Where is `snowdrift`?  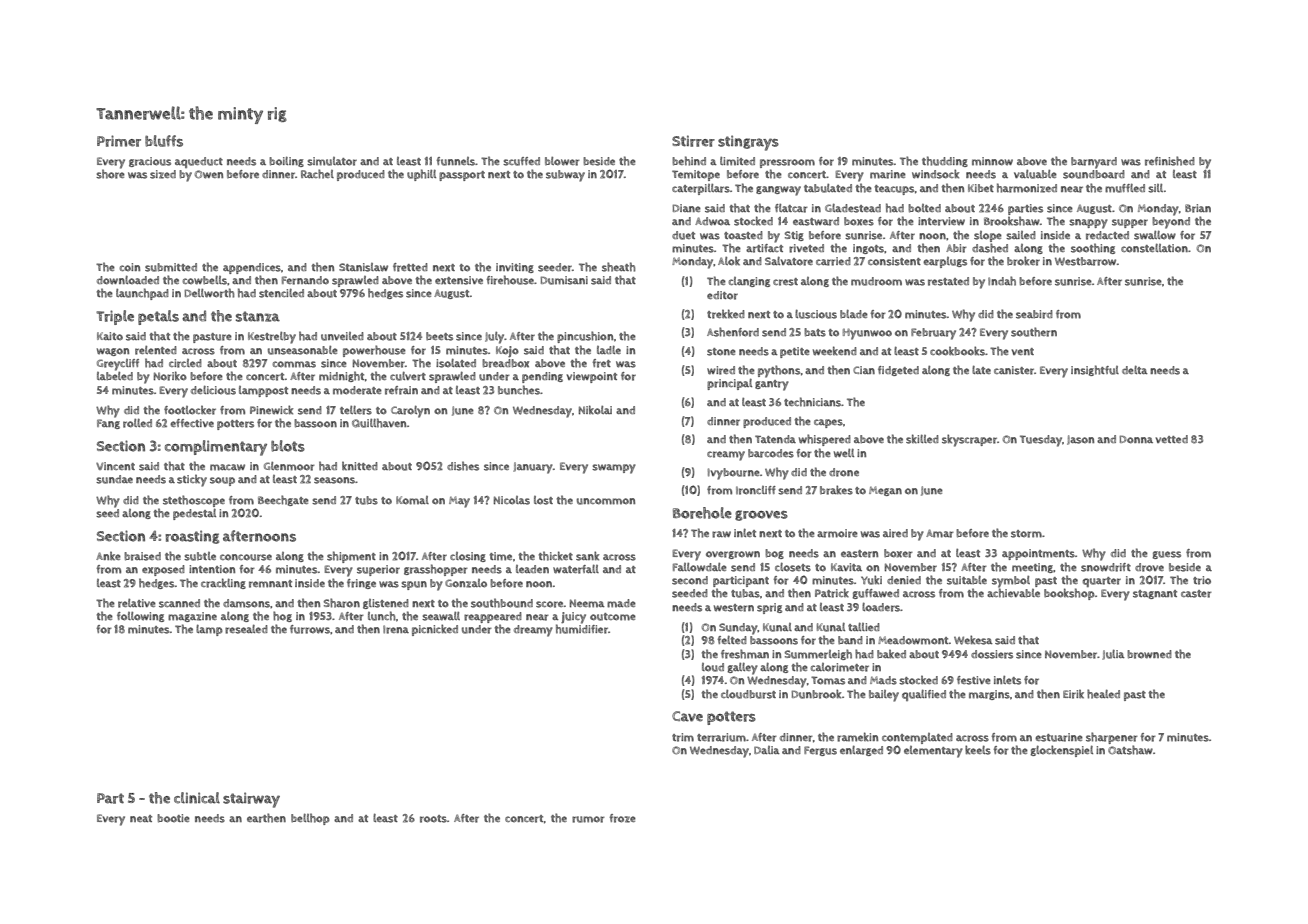
snowdrift is located at coordinates (1106, 567).
